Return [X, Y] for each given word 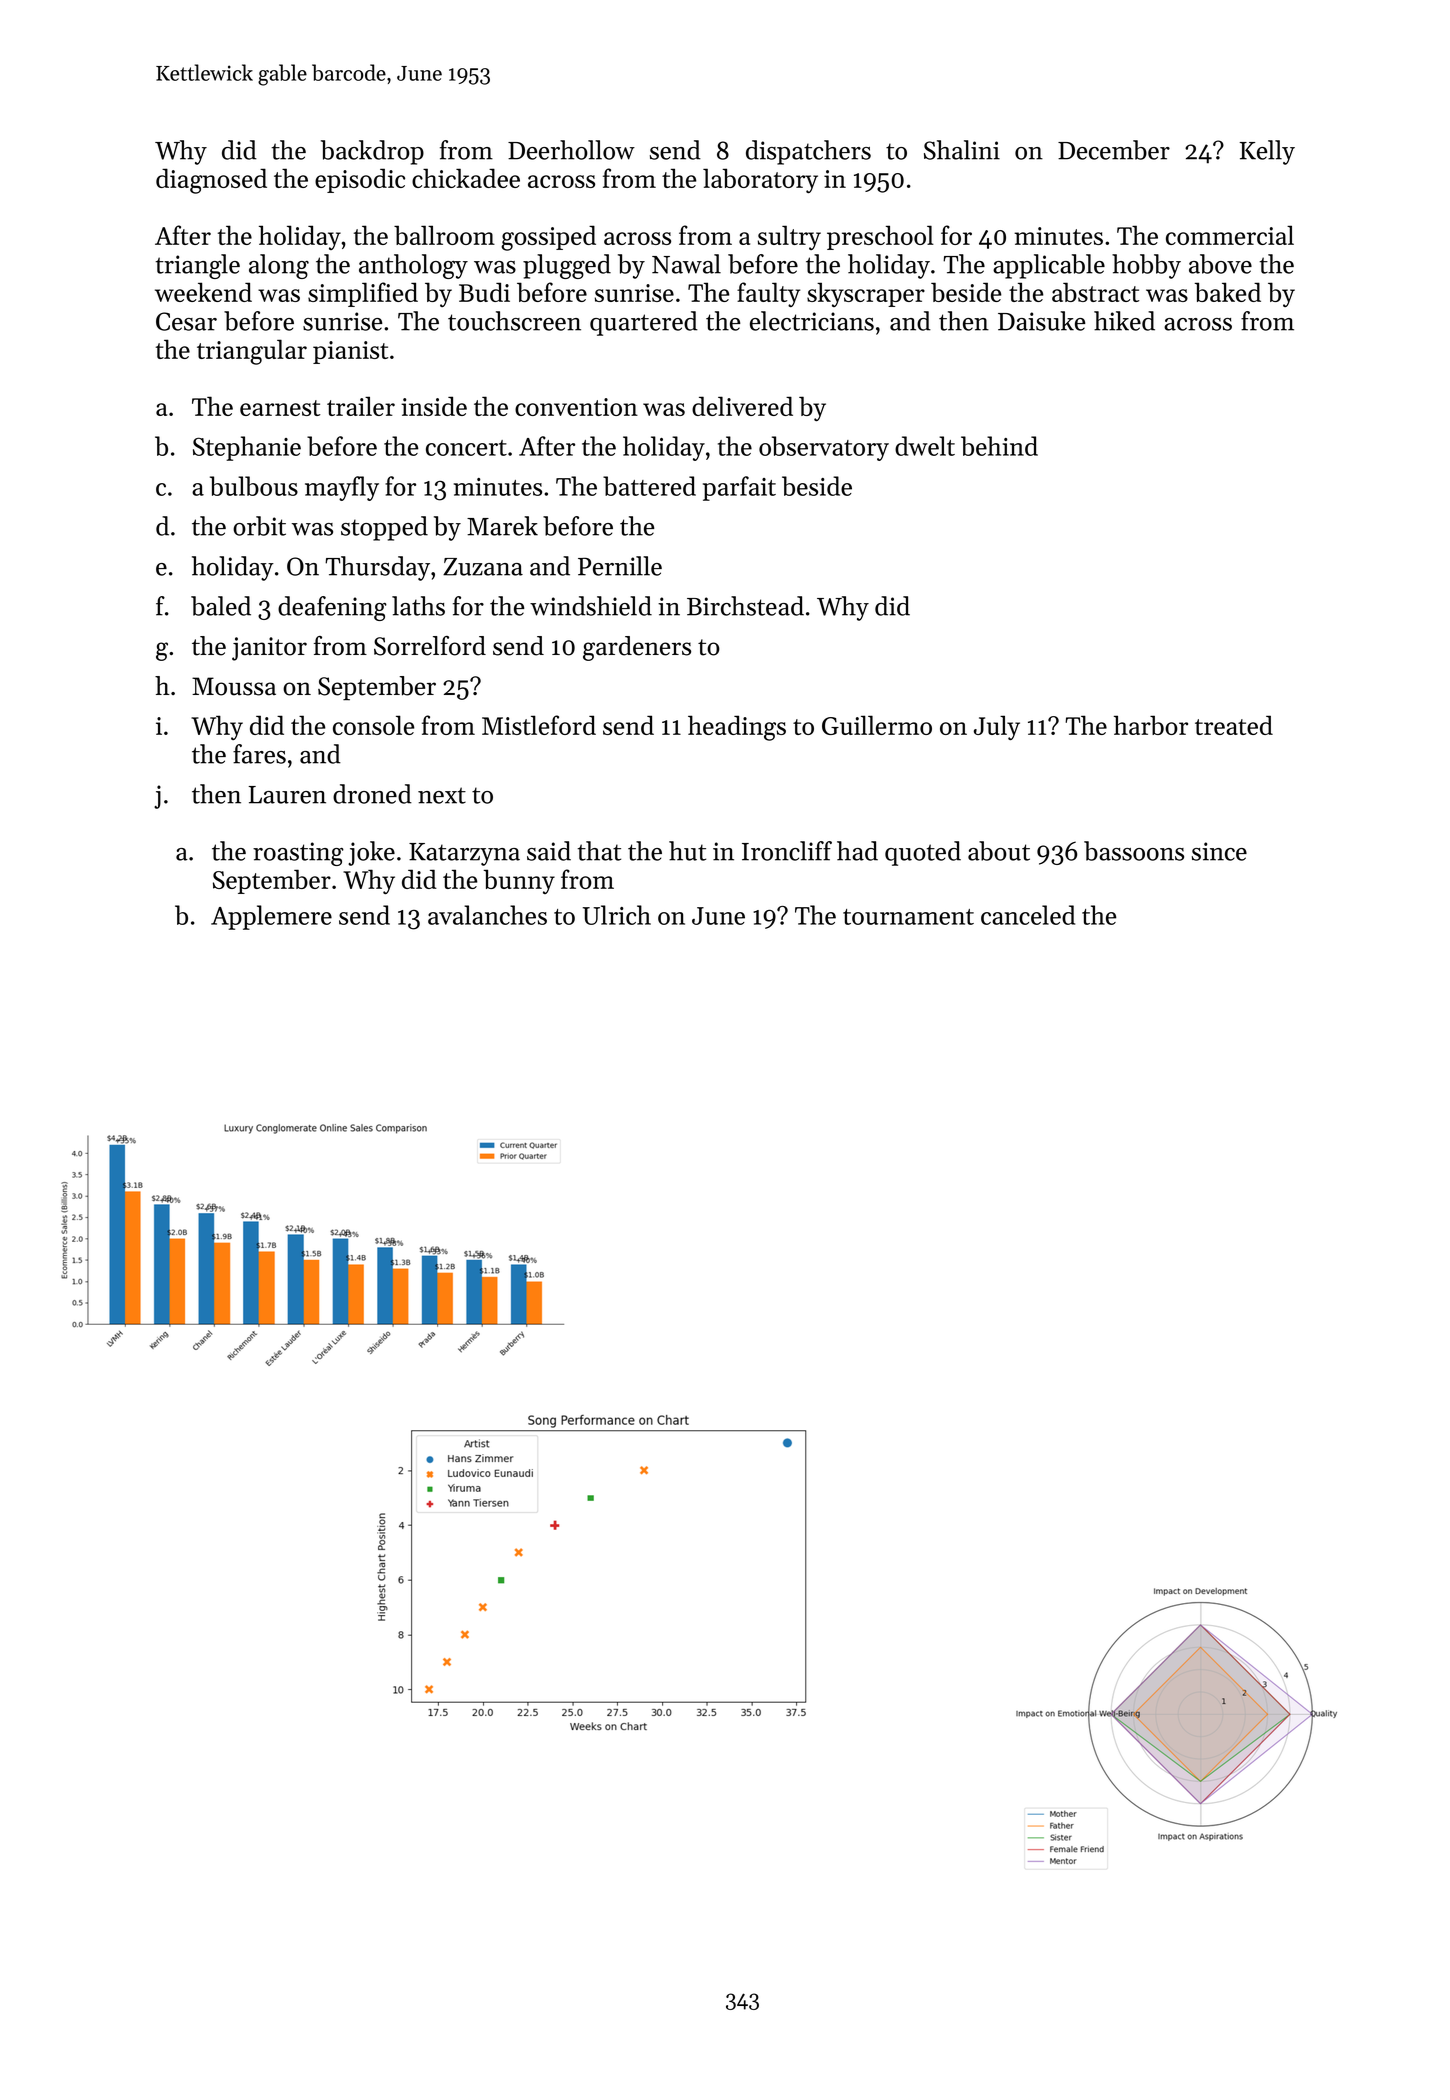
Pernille [620, 566]
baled [221, 606]
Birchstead [745, 606]
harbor [1151, 725]
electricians [812, 321]
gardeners [637, 648]
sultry [789, 237]
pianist [350, 352]
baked [1228, 292]
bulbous [254, 486]
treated [1234, 725]
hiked [1124, 321]
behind [999, 446]
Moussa [234, 686]
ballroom [444, 235]
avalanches [487, 915]
